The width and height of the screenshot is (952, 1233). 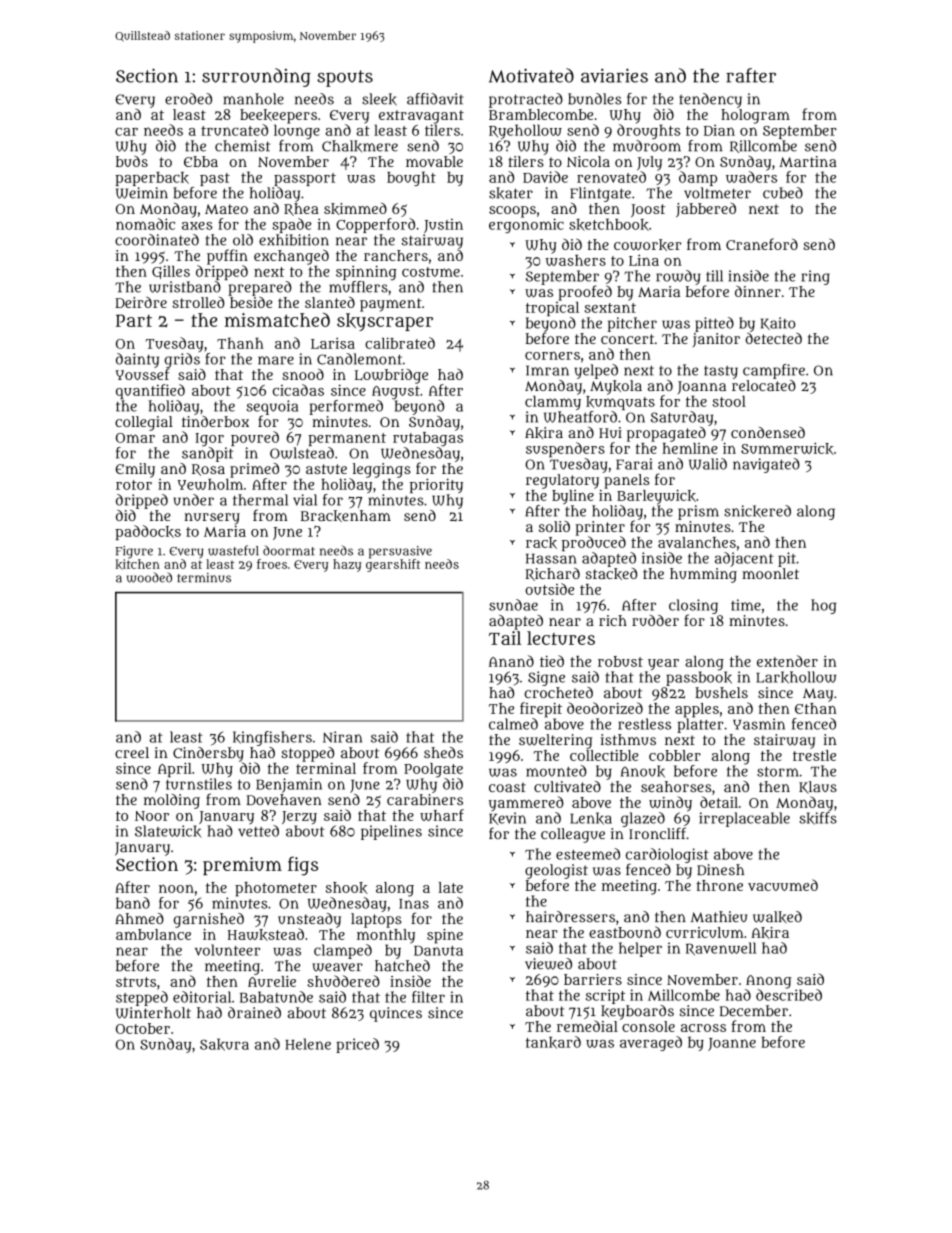 What do you see at coordinates (553, 403) in the screenshot?
I see `clammy` at bounding box center [553, 403].
